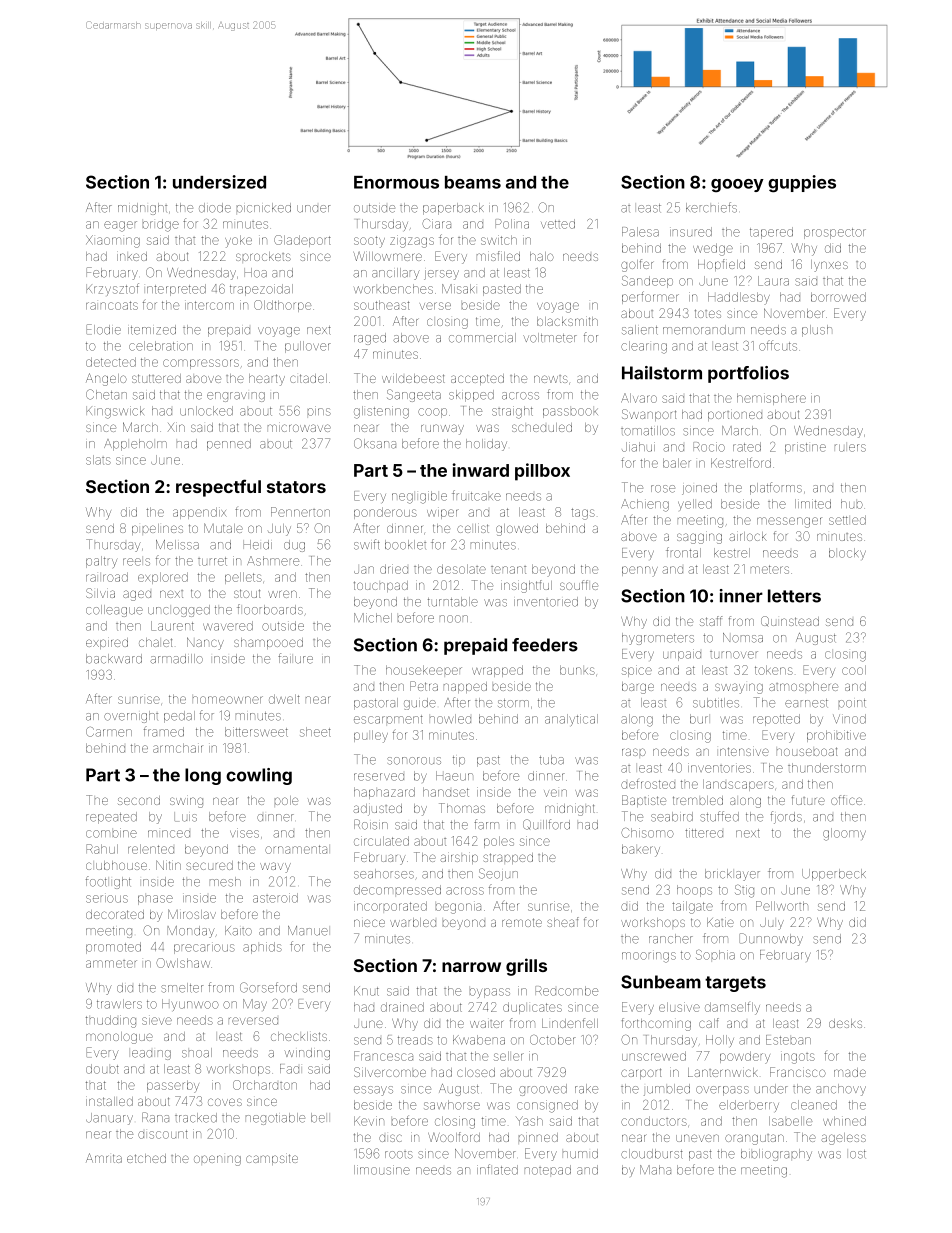  What do you see at coordinates (737, 185) in the image?
I see `gooey` at bounding box center [737, 185].
